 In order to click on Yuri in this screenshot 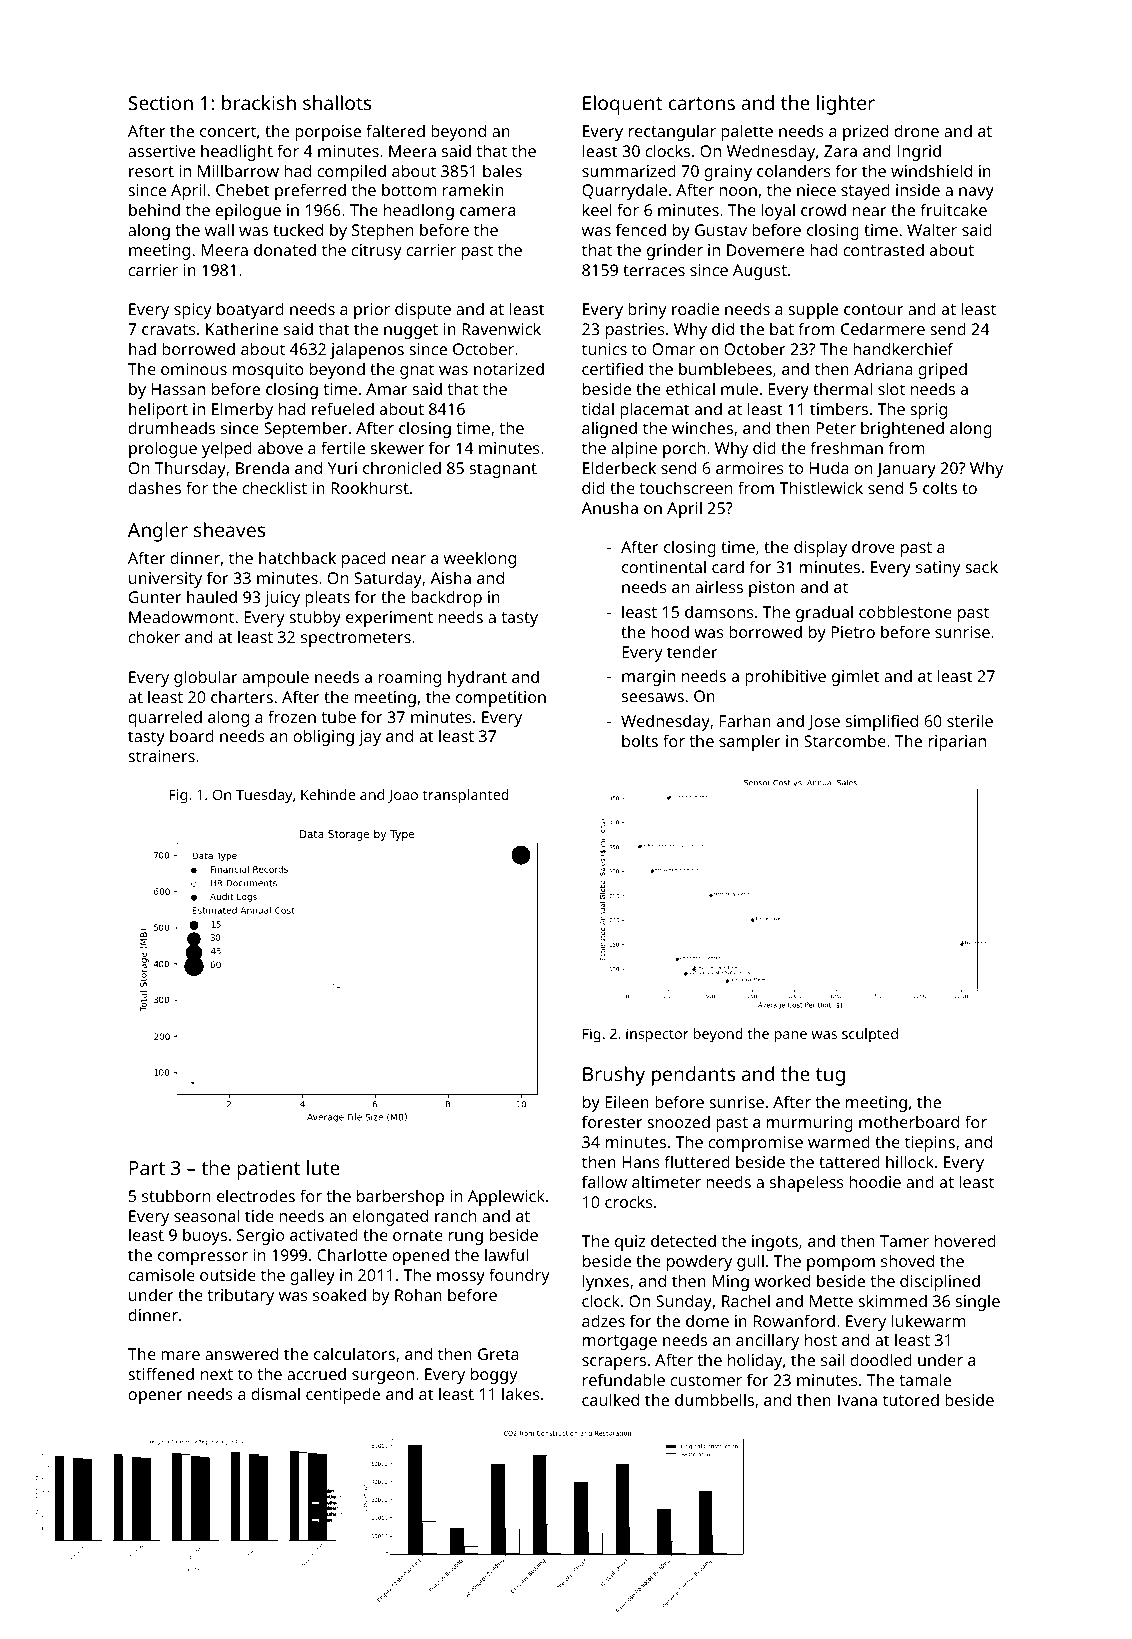, I will do `click(342, 468)`.
